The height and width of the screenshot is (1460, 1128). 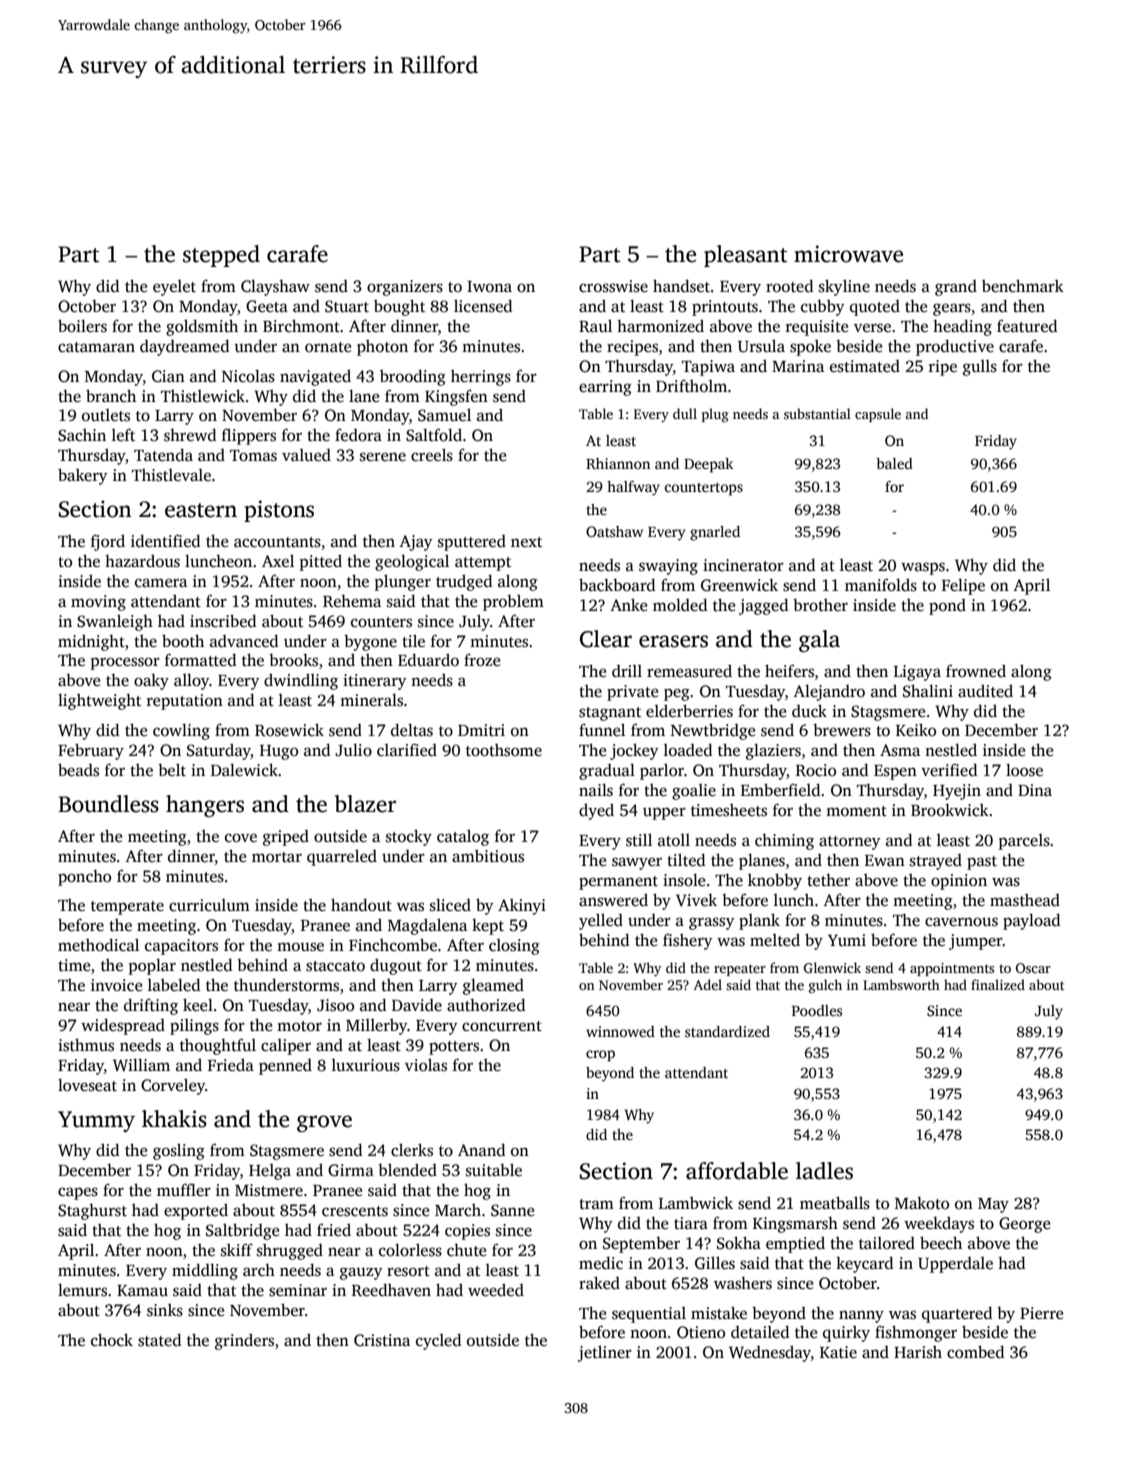 I want to click on Thistlevale, so click(x=171, y=475).
